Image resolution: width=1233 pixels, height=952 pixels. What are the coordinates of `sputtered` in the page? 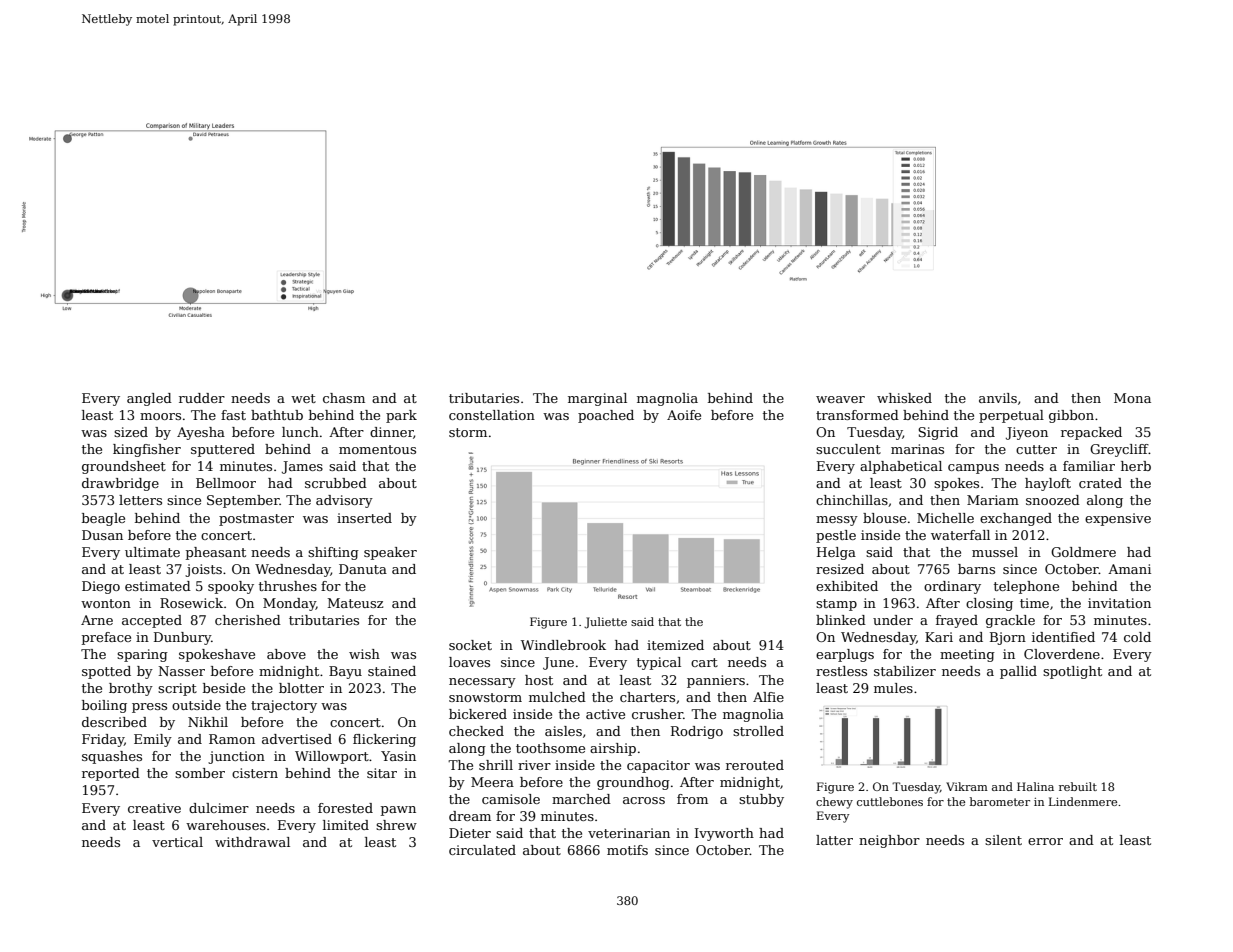 It's located at (223, 450).
